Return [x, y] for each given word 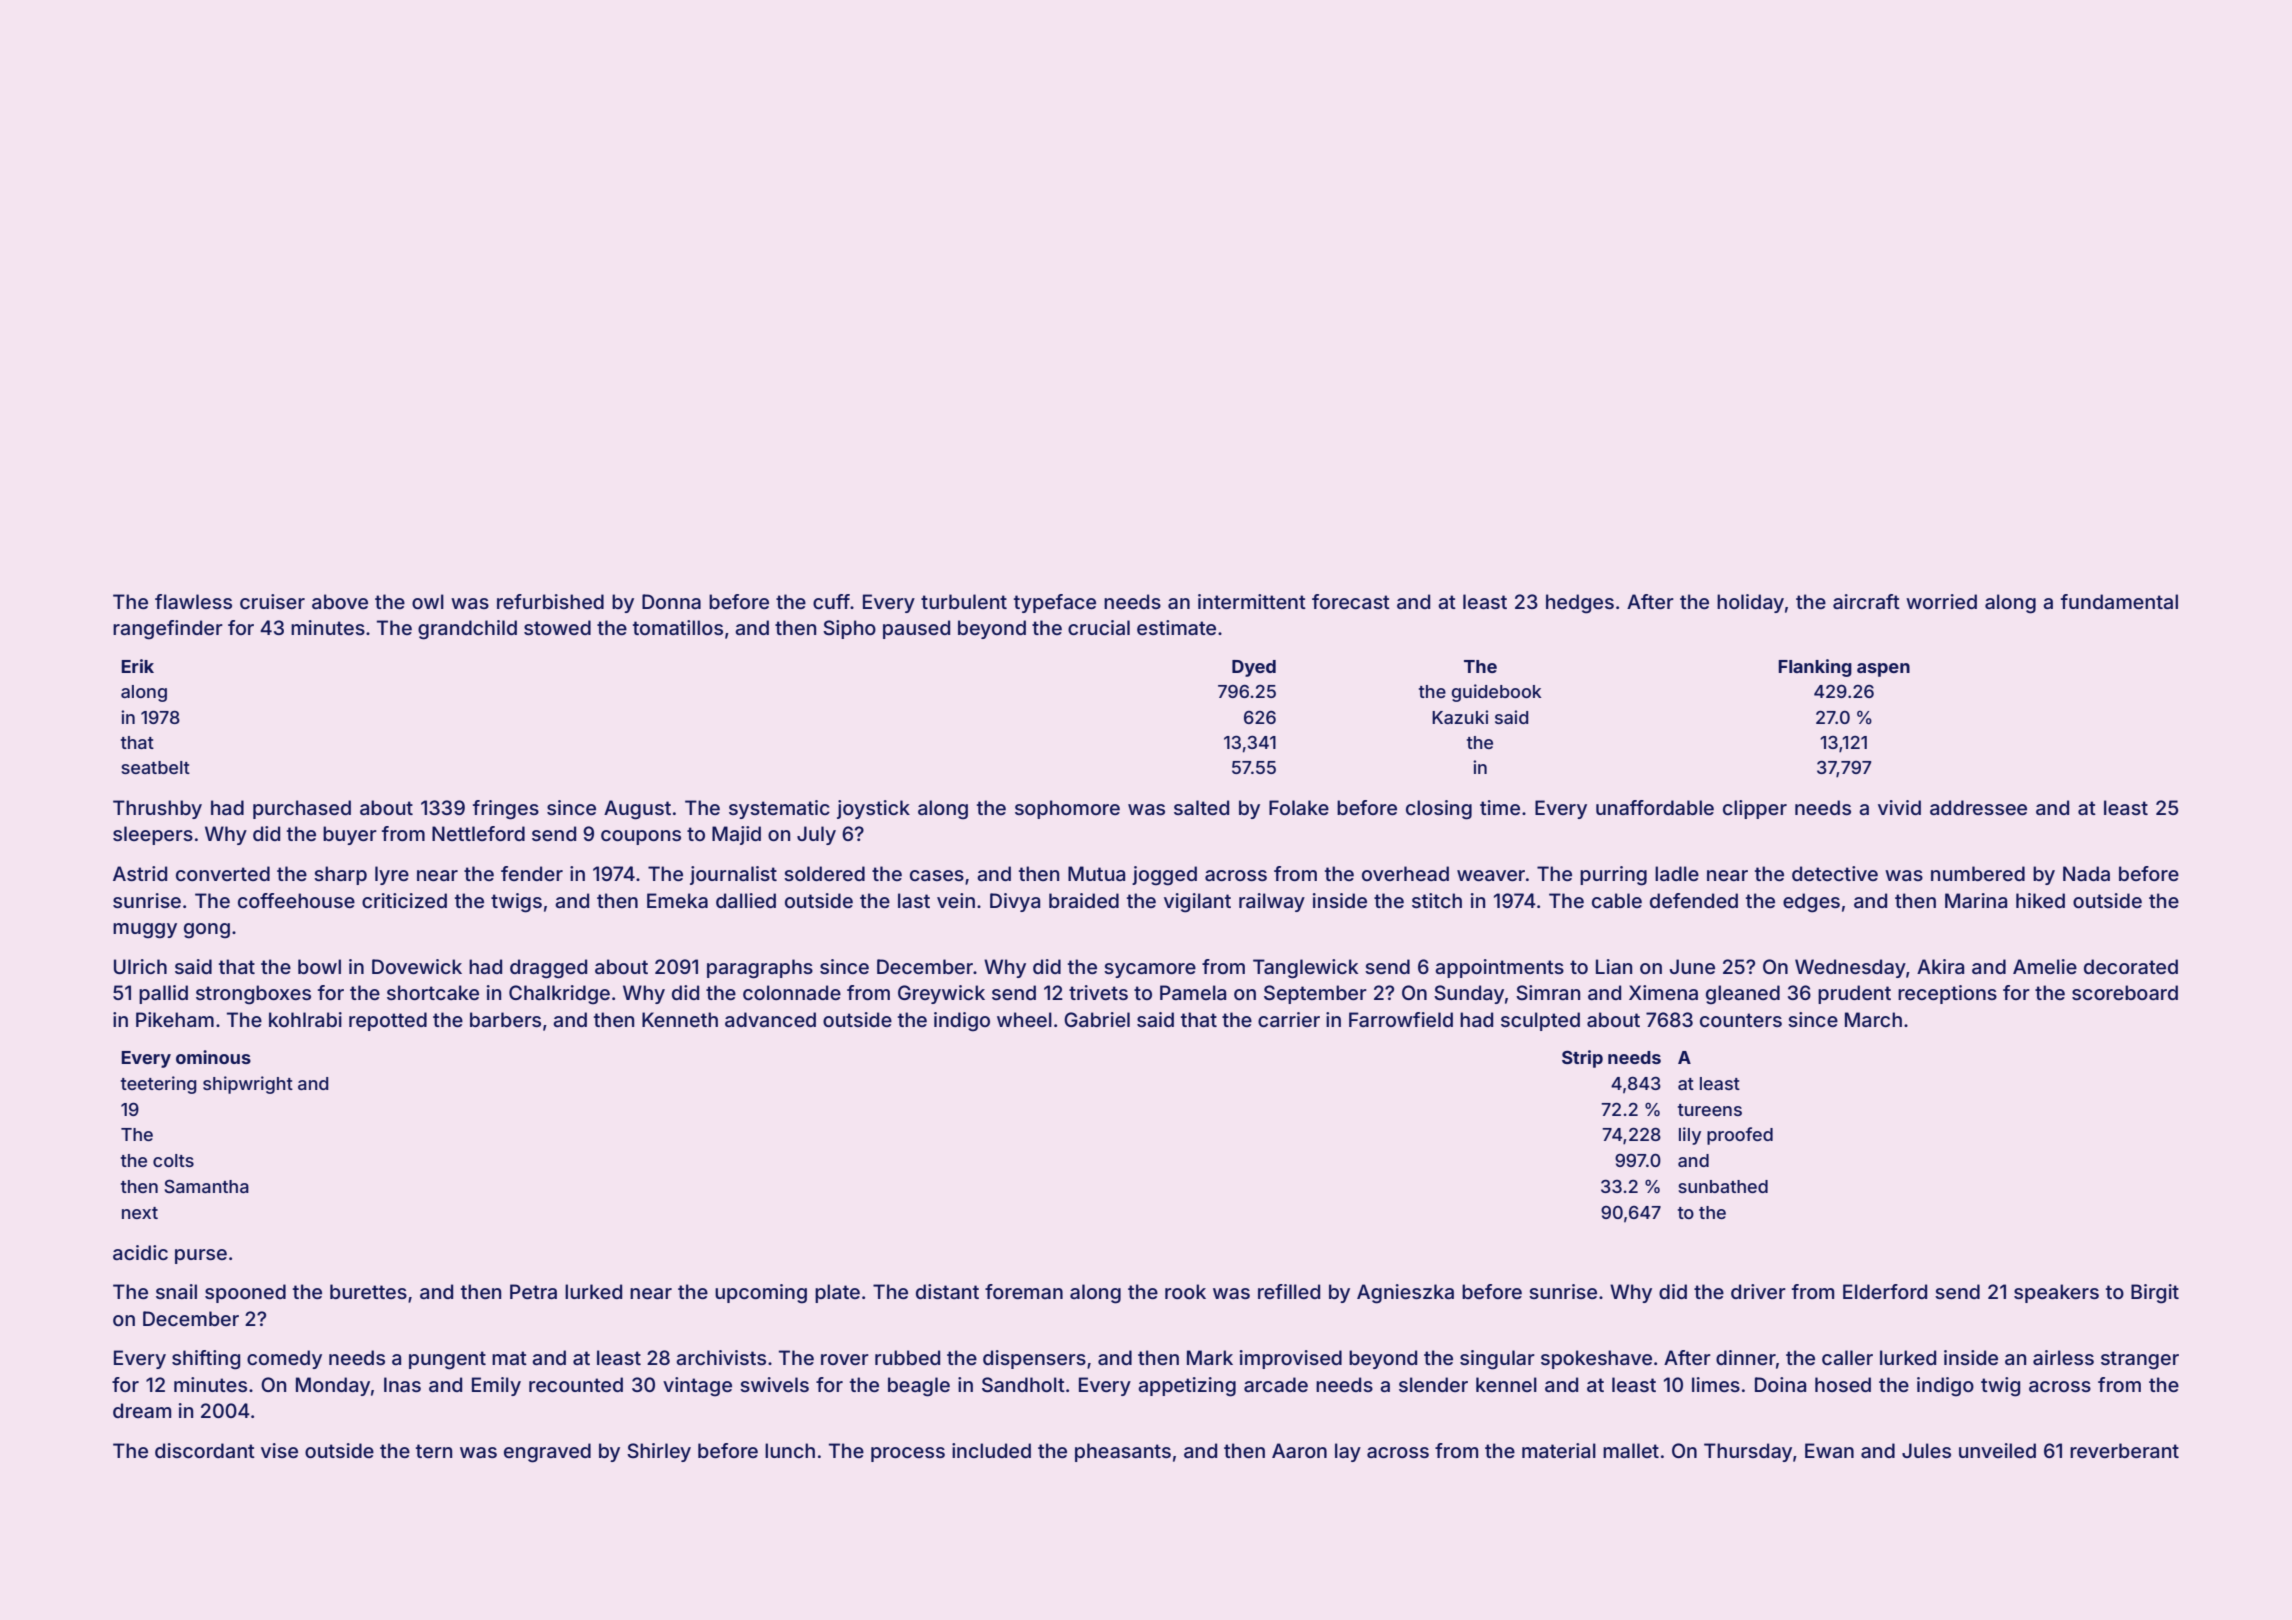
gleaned [1743, 995]
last [914, 900]
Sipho [849, 629]
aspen [1883, 670]
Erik [137, 666]
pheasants [1123, 1452]
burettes [368, 1291]
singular [1497, 1360]
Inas [402, 1384]
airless [2063, 1357]
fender [532, 873]
